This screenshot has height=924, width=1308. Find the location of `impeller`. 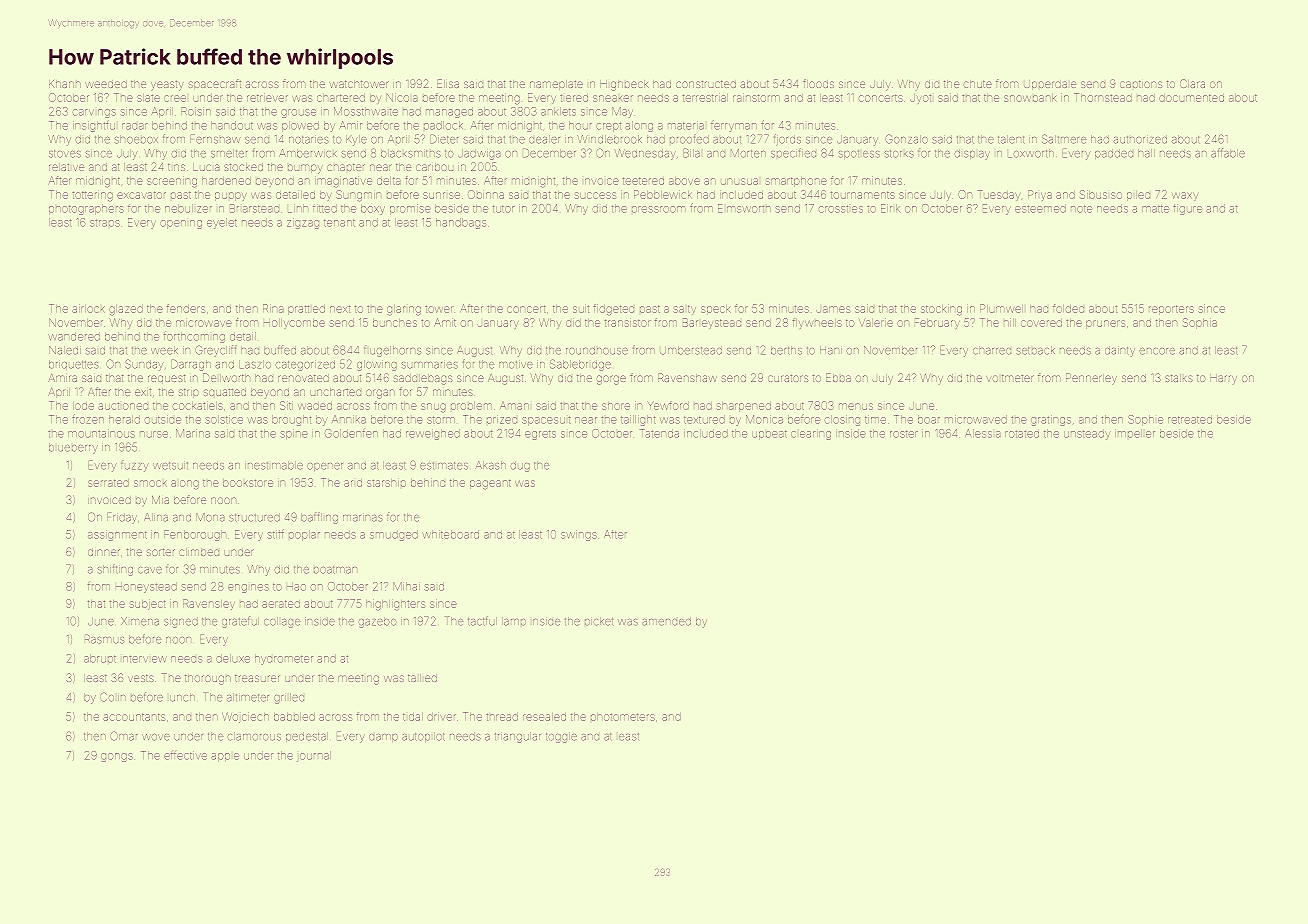

impeller is located at coordinates (1135, 433).
